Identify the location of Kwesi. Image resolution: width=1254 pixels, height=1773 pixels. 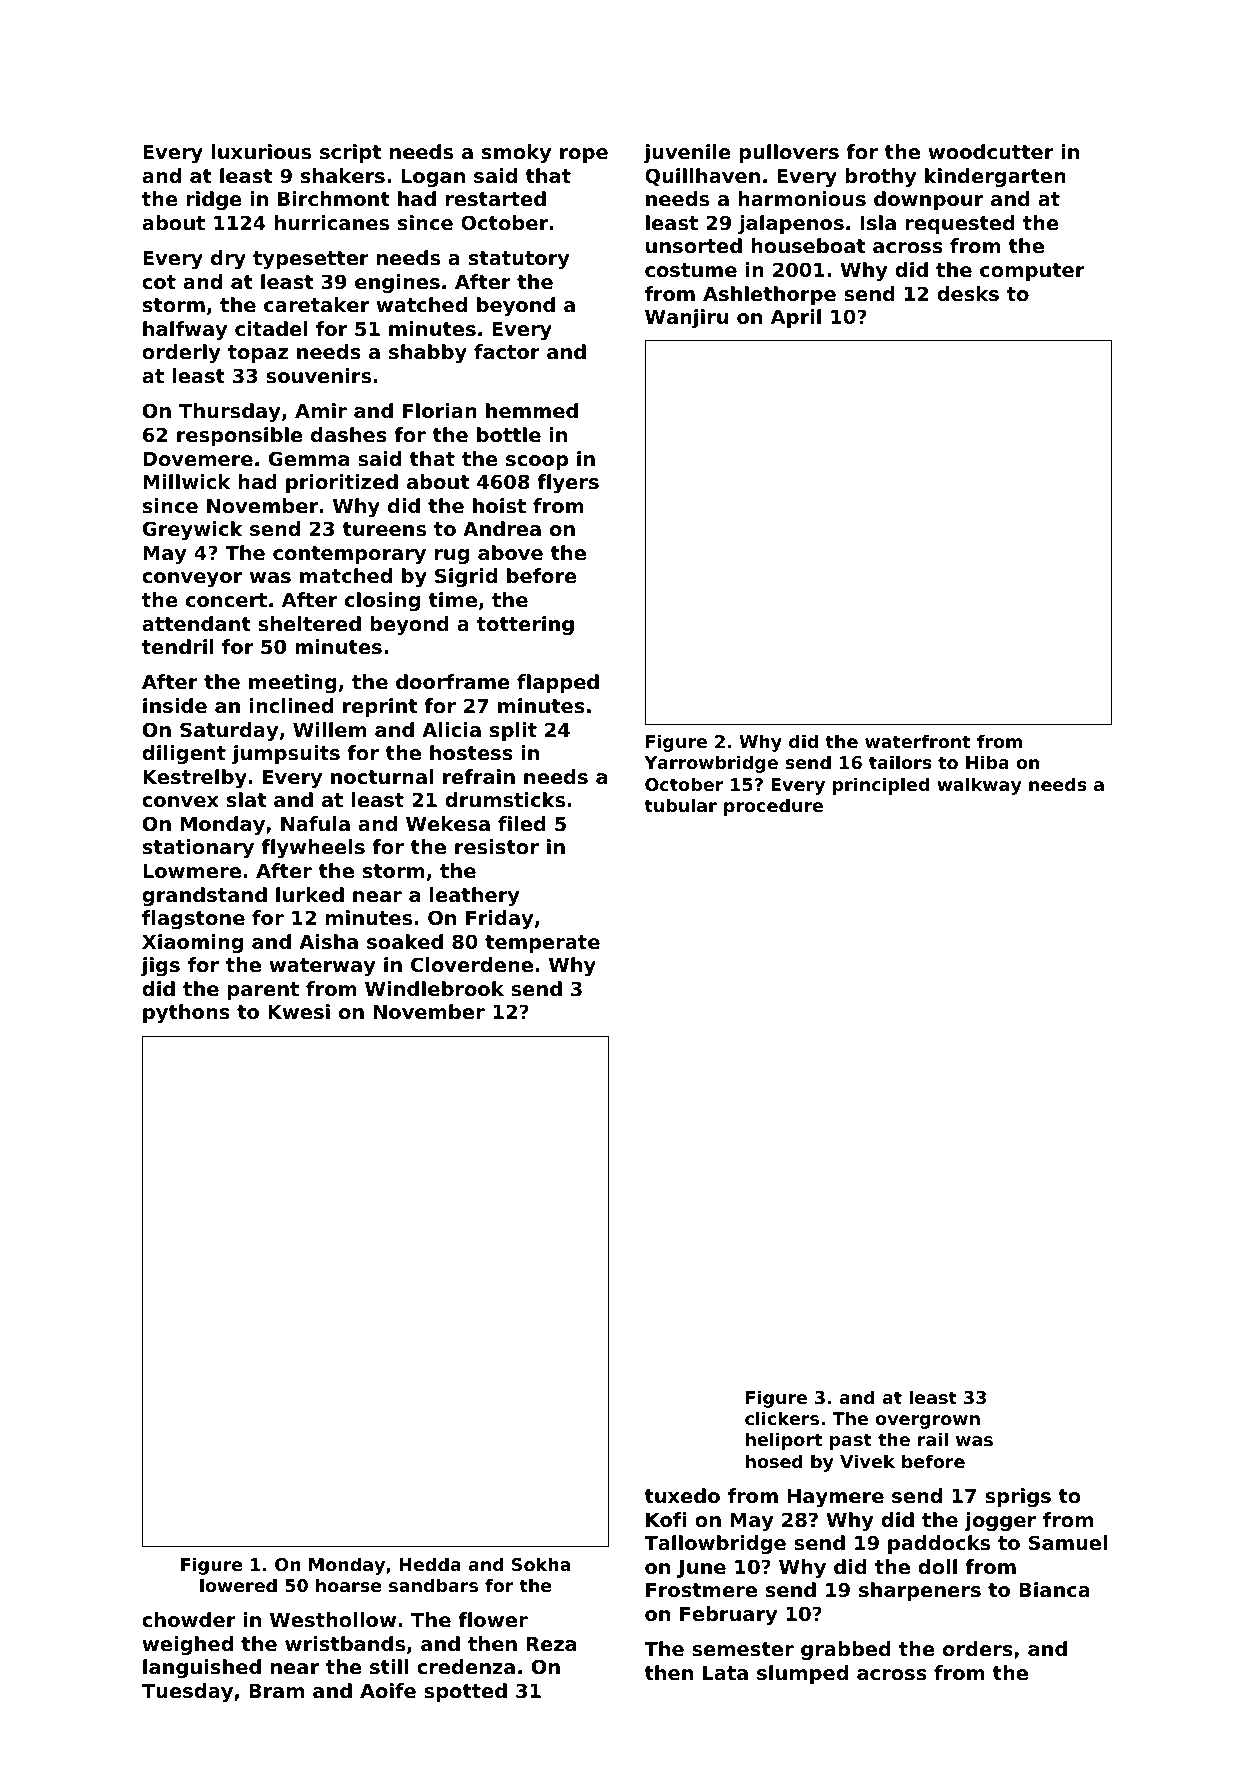
(299, 1011).
